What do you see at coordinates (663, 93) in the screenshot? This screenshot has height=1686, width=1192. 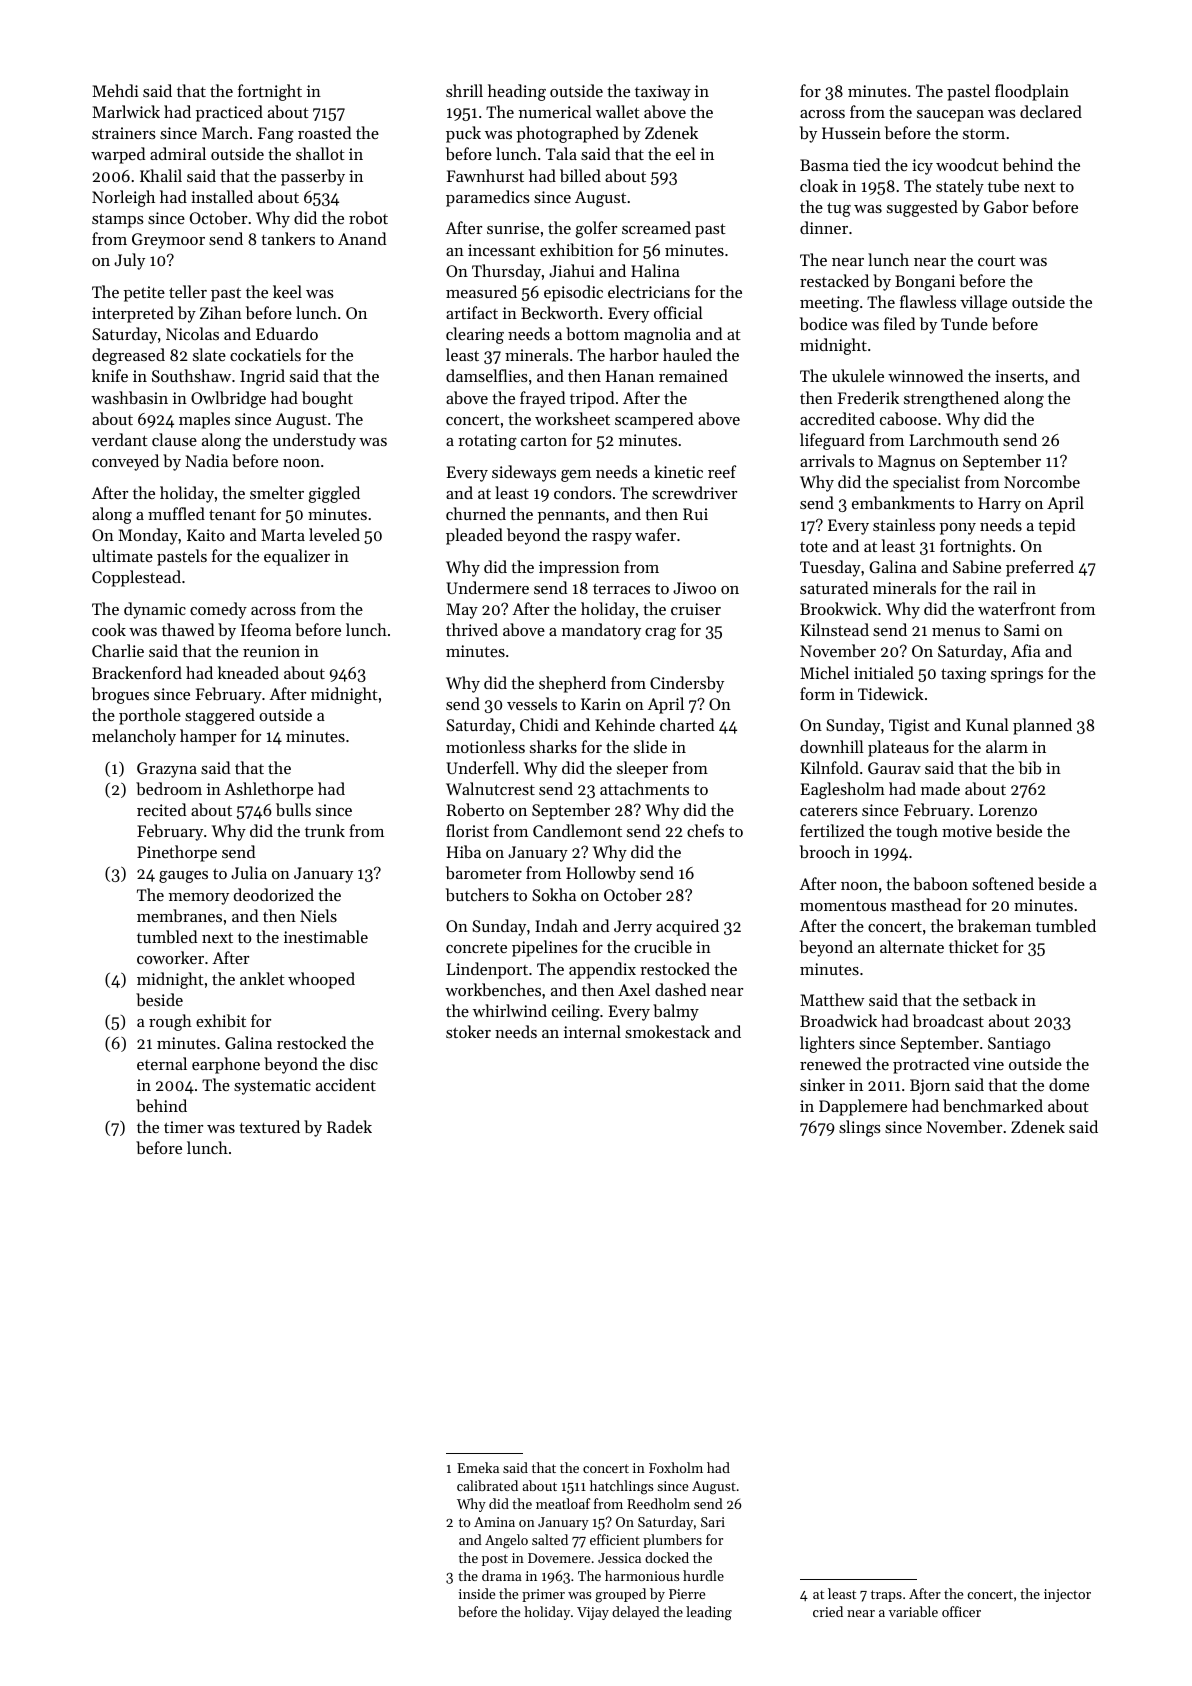 I see `taxiway` at bounding box center [663, 93].
